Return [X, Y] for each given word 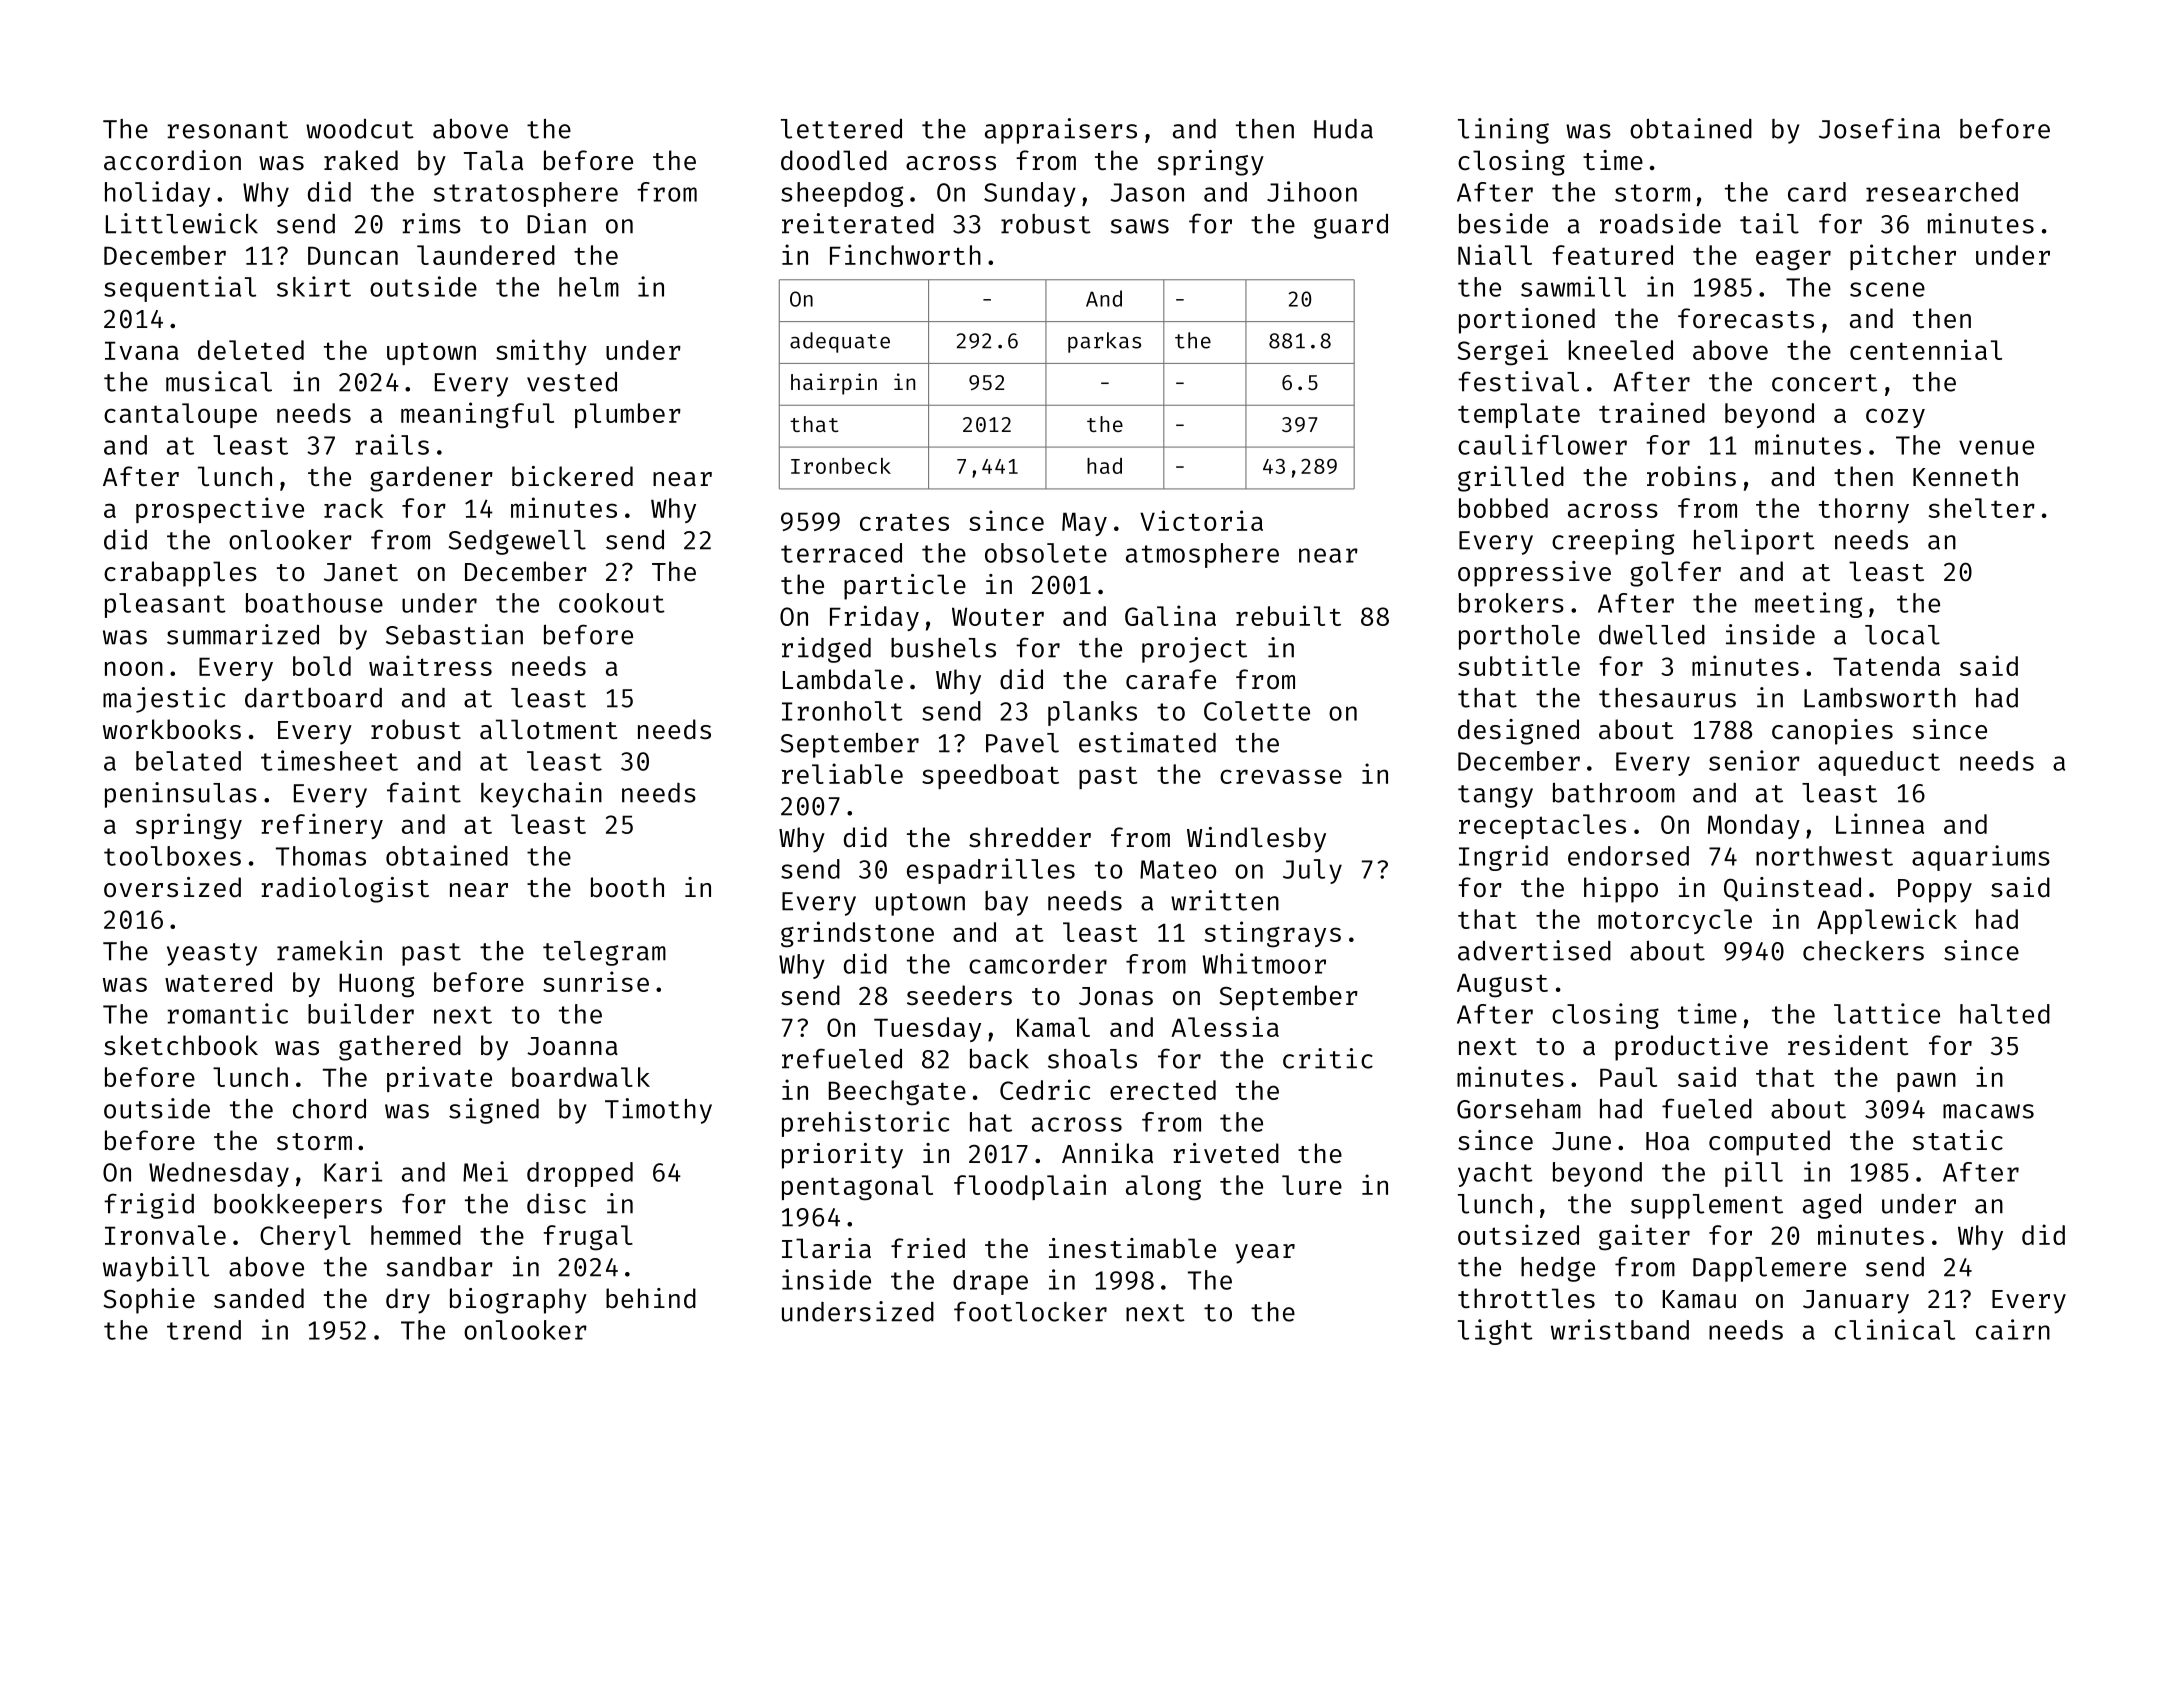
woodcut [360, 129]
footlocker [1030, 1311]
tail [1769, 223]
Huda [1343, 129]
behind [651, 1298]
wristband [1620, 1329]
